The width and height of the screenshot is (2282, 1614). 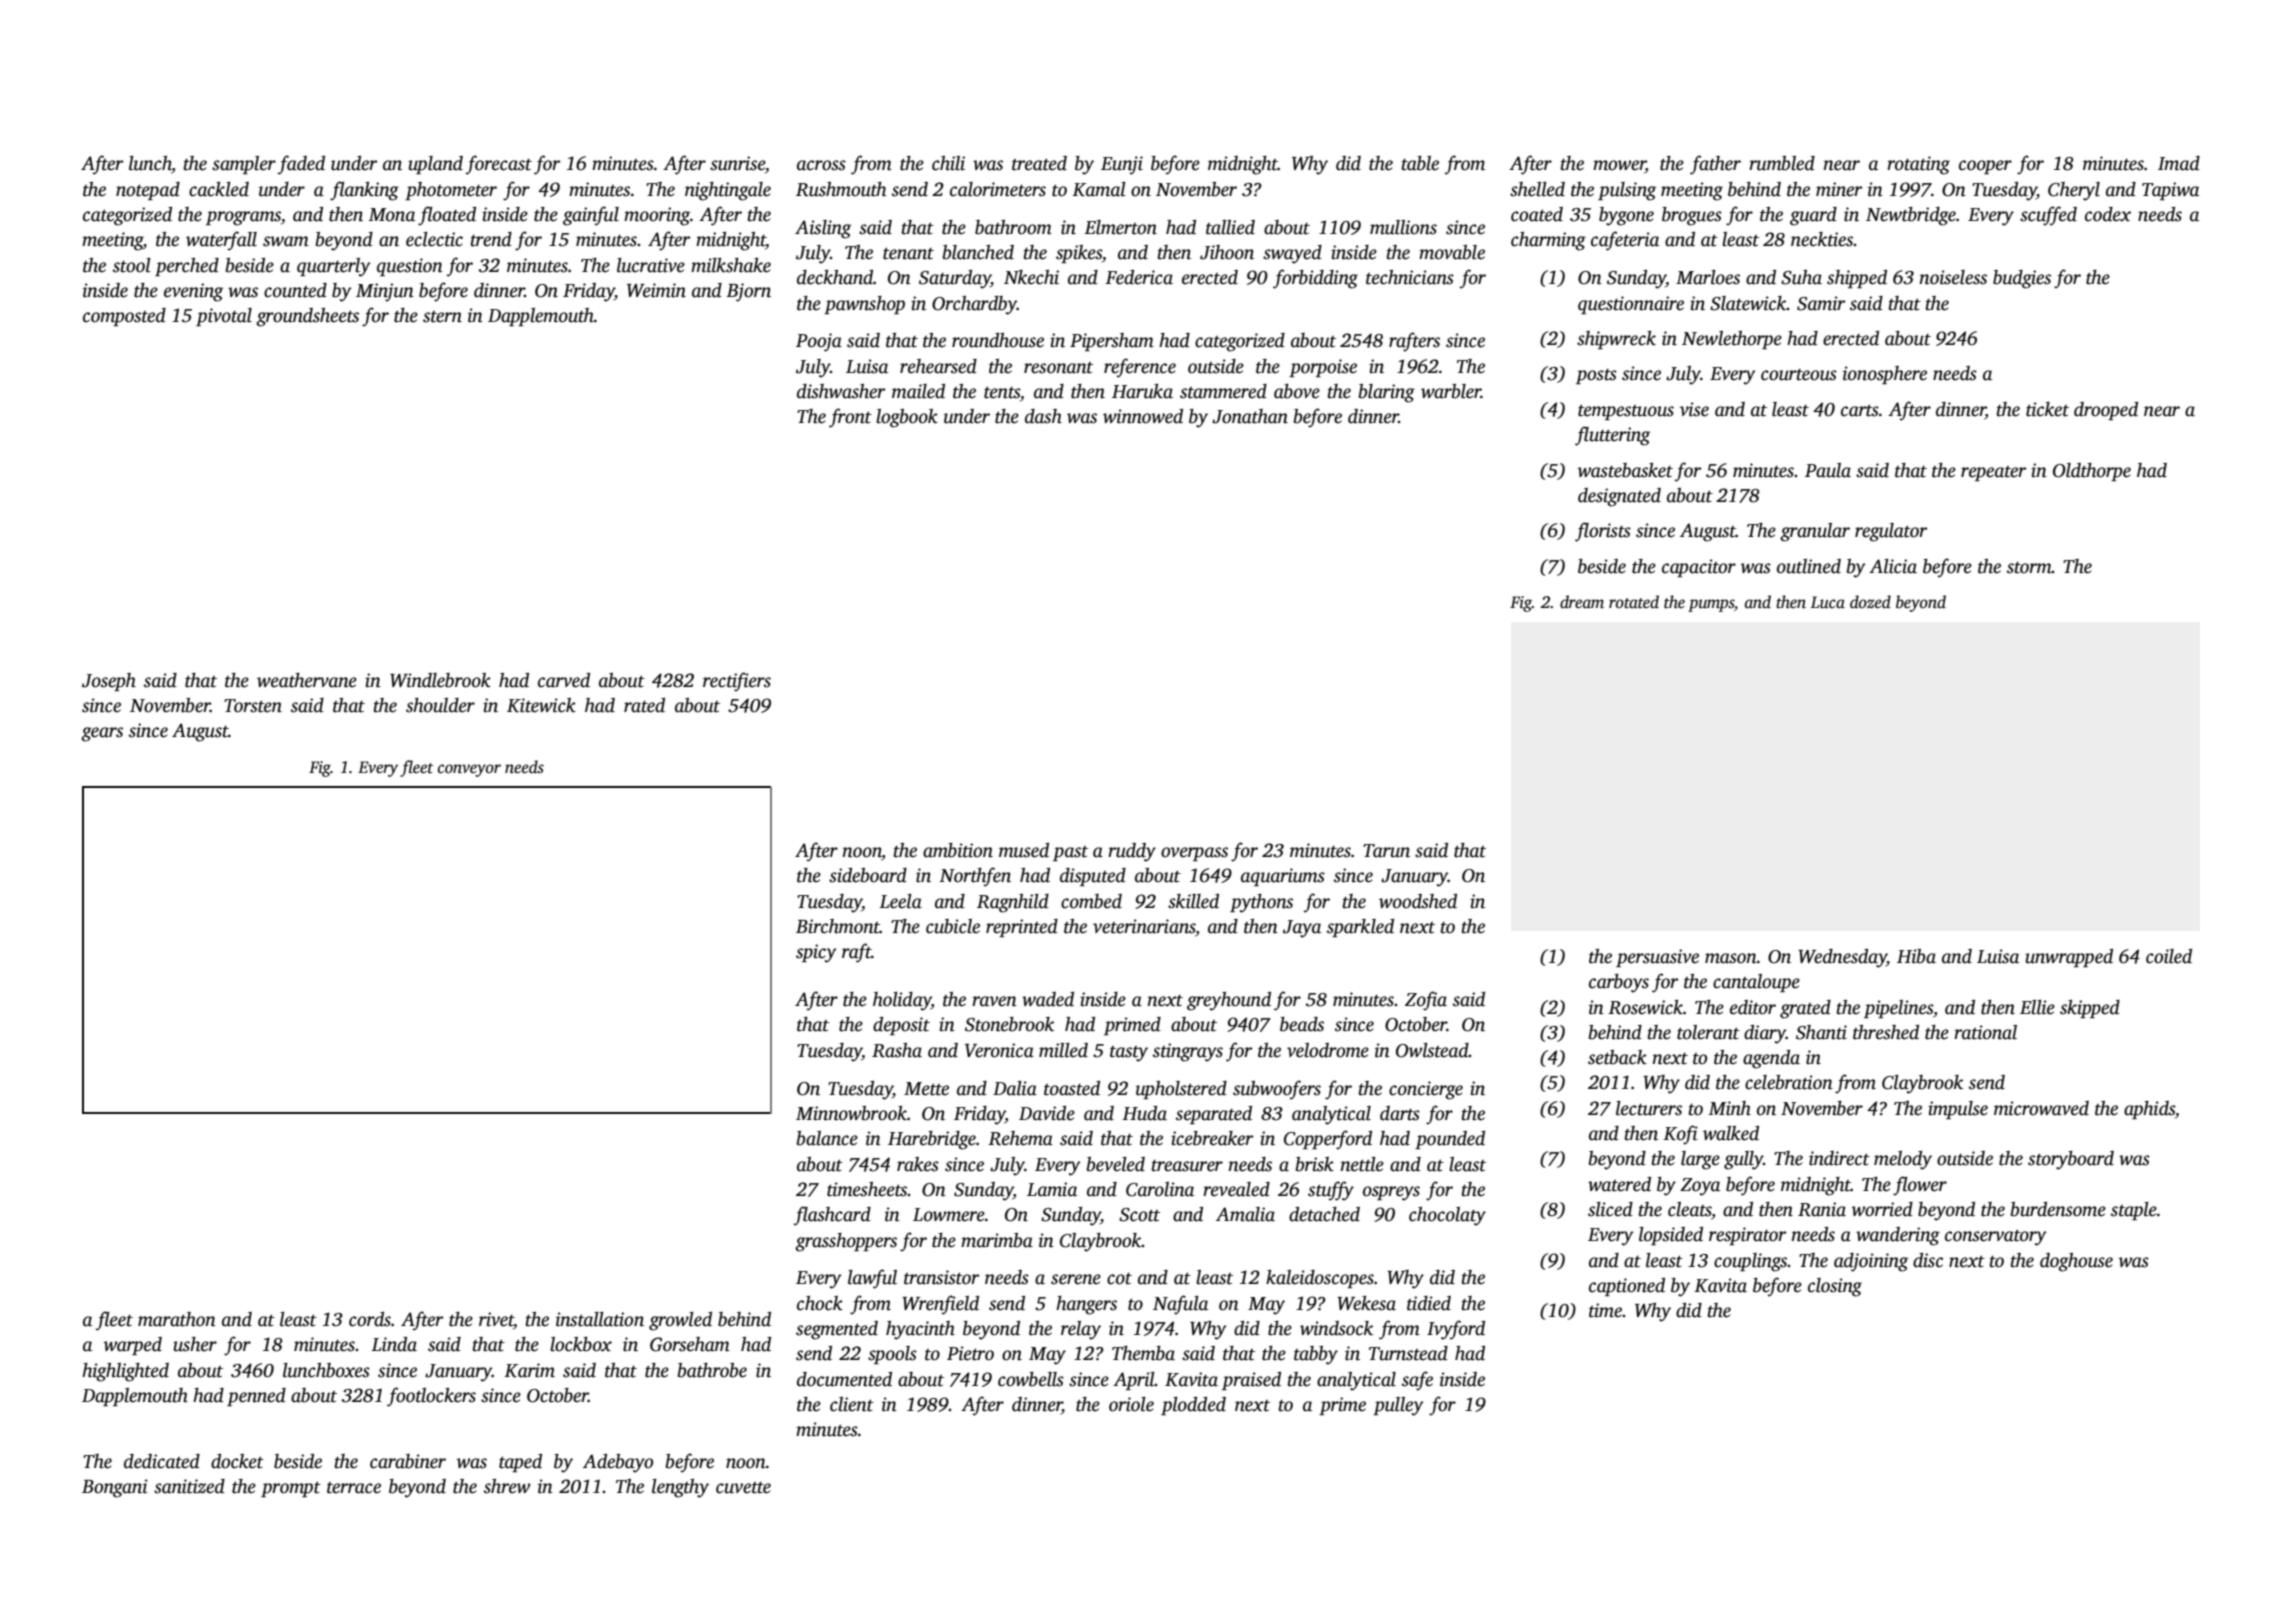 What do you see at coordinates (2106, 411) in the screenshot?
I see `drooped` at bounding box center [2106, 411].
